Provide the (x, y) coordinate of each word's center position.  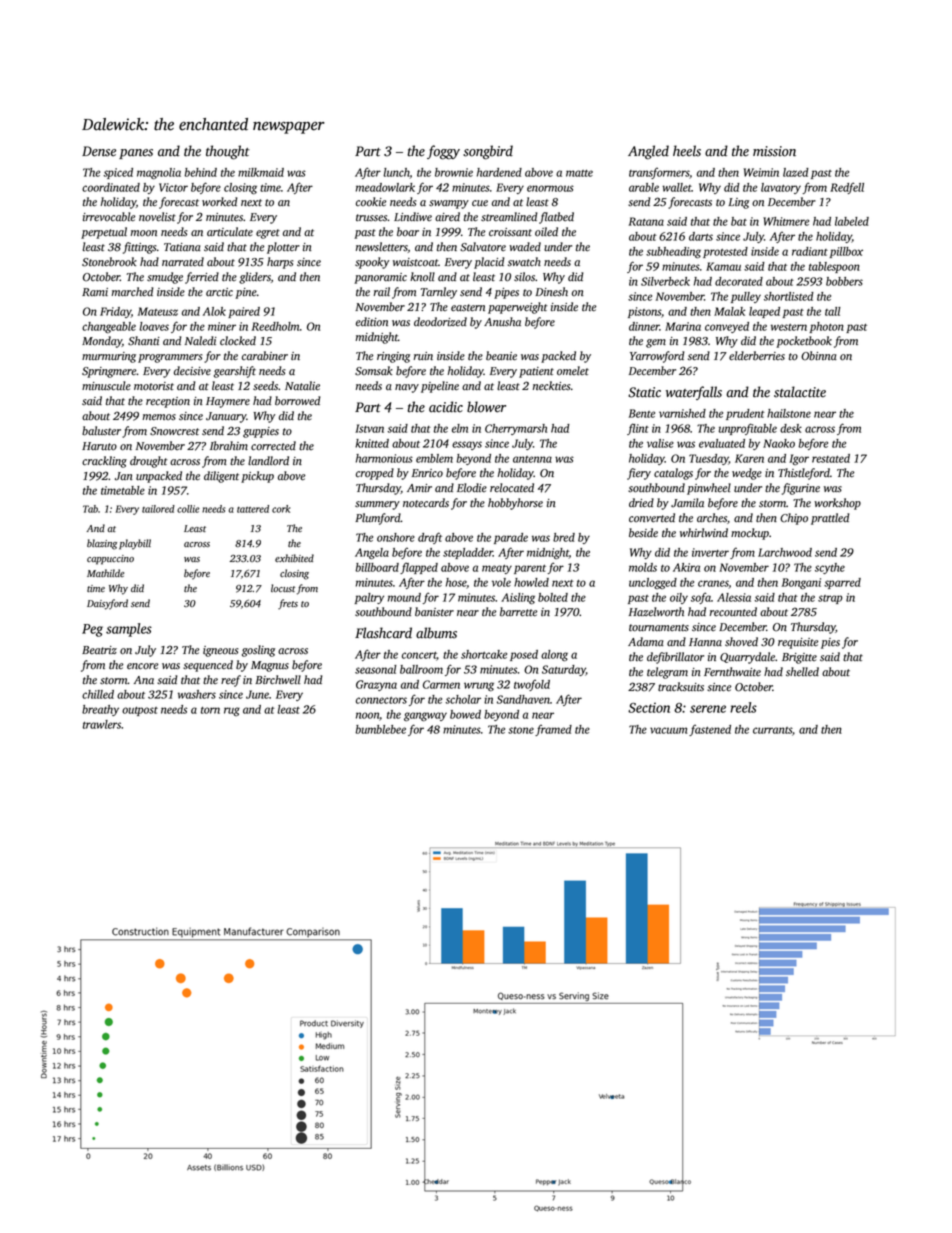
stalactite (800, 392)
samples (129, 630)
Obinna (819, 356)
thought (228, 152)
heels (687, 151)
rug (232, 711)
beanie (501, 356)
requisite (798, 643)
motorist (154, 386)
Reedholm (275, 326)
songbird (488, 152)
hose (456, 582)
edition (372, 322)
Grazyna (376, 685)
